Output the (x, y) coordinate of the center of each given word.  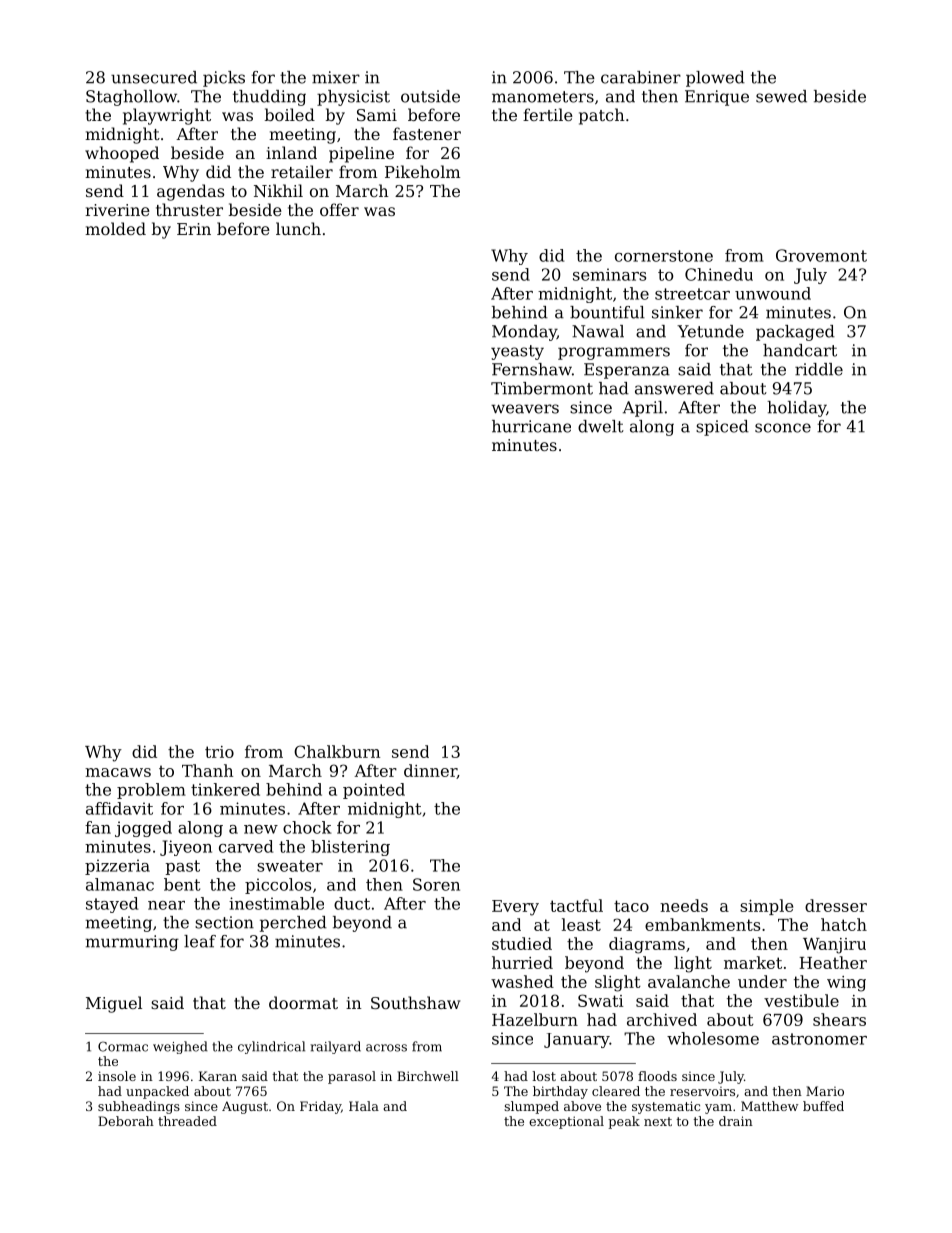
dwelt (601, 426)
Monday (524, 333)
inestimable (276, 903)
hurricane (531, 426)
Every (515, 908)
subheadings (139, 1107)
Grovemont (821, 255)
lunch (298, 228)
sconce (783, 428)
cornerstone (664, 256)
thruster (189, 209)
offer (339, 209)
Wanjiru (834, 946)
